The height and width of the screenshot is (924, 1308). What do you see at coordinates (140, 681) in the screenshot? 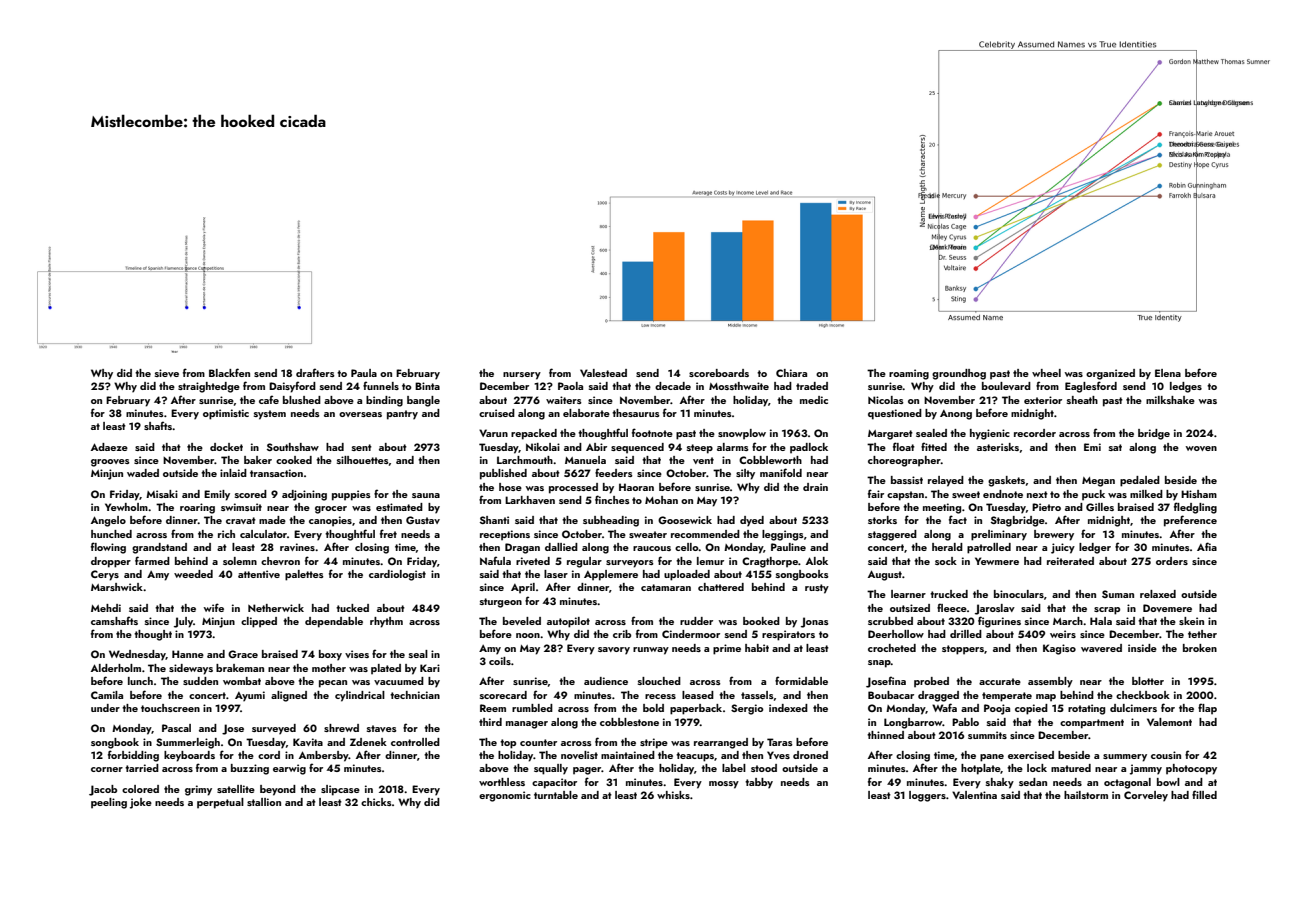
I see `lunch` at bounding box center [140, 681].
